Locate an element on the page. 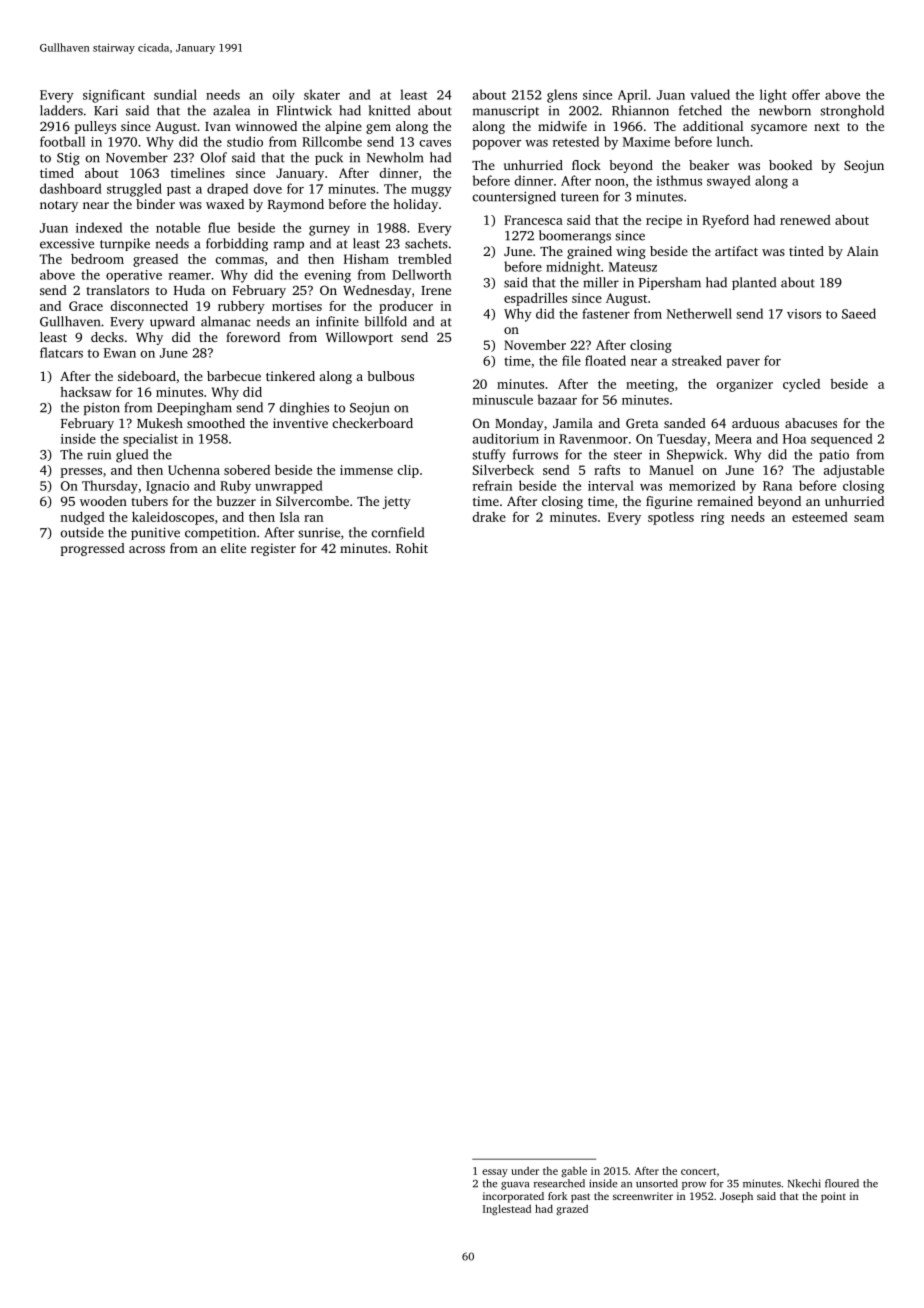 This image has width=924, height=1308. stronghold is located at coordinates (852, 112).
